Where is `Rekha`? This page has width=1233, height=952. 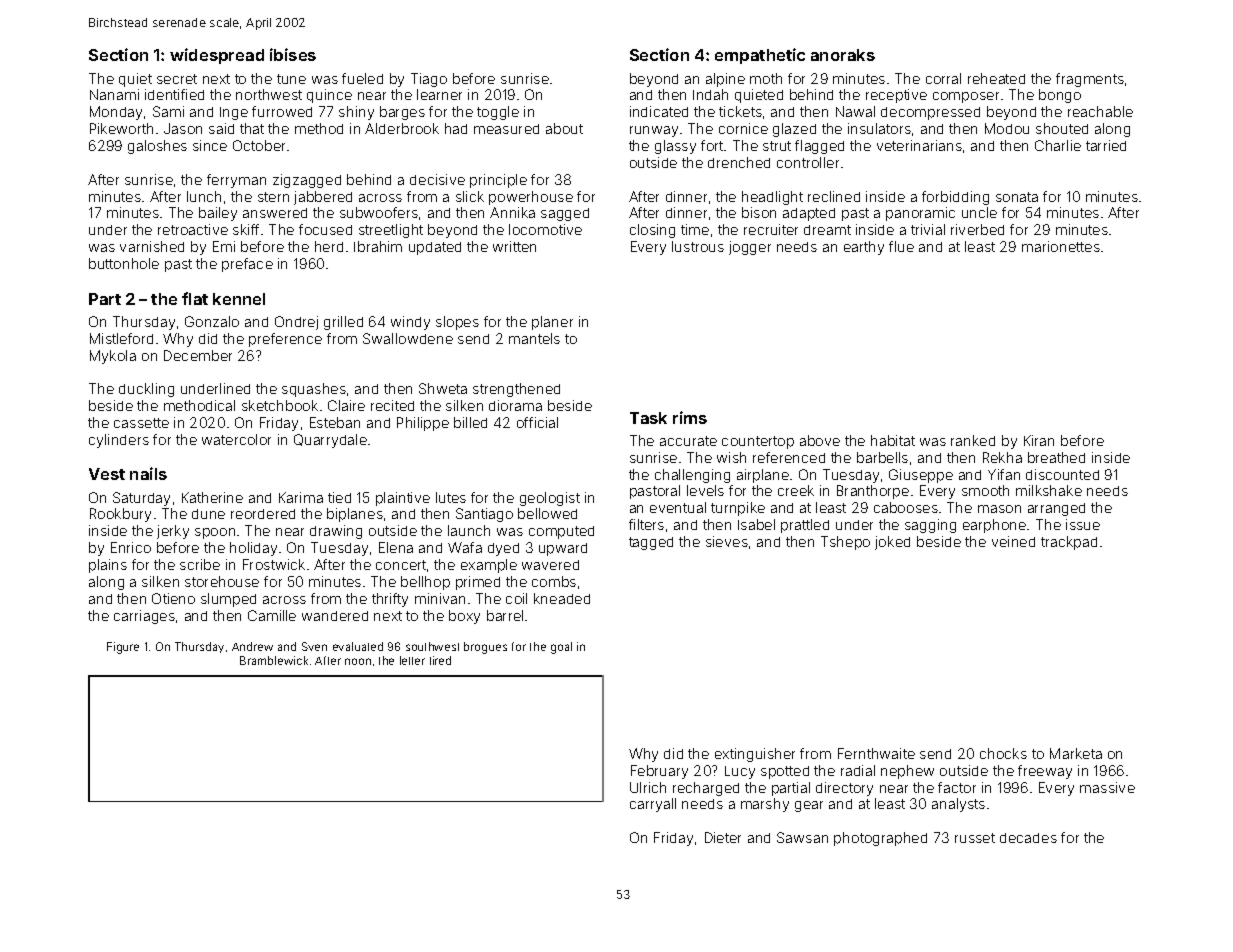
Rekha is located at coordinates (1002, 457).
